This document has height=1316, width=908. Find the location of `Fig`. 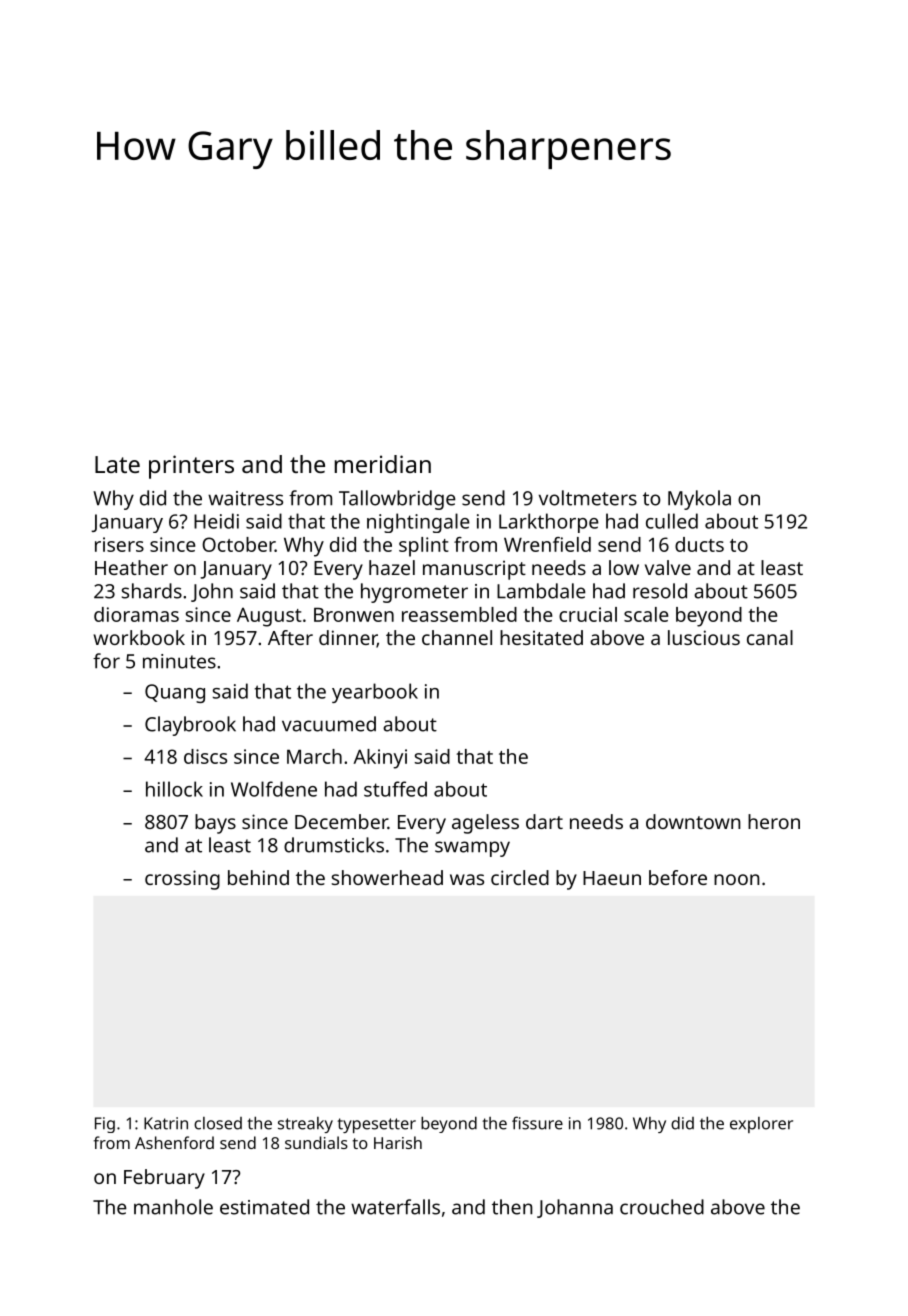

Fig is located at coordinates (105, 1125).
